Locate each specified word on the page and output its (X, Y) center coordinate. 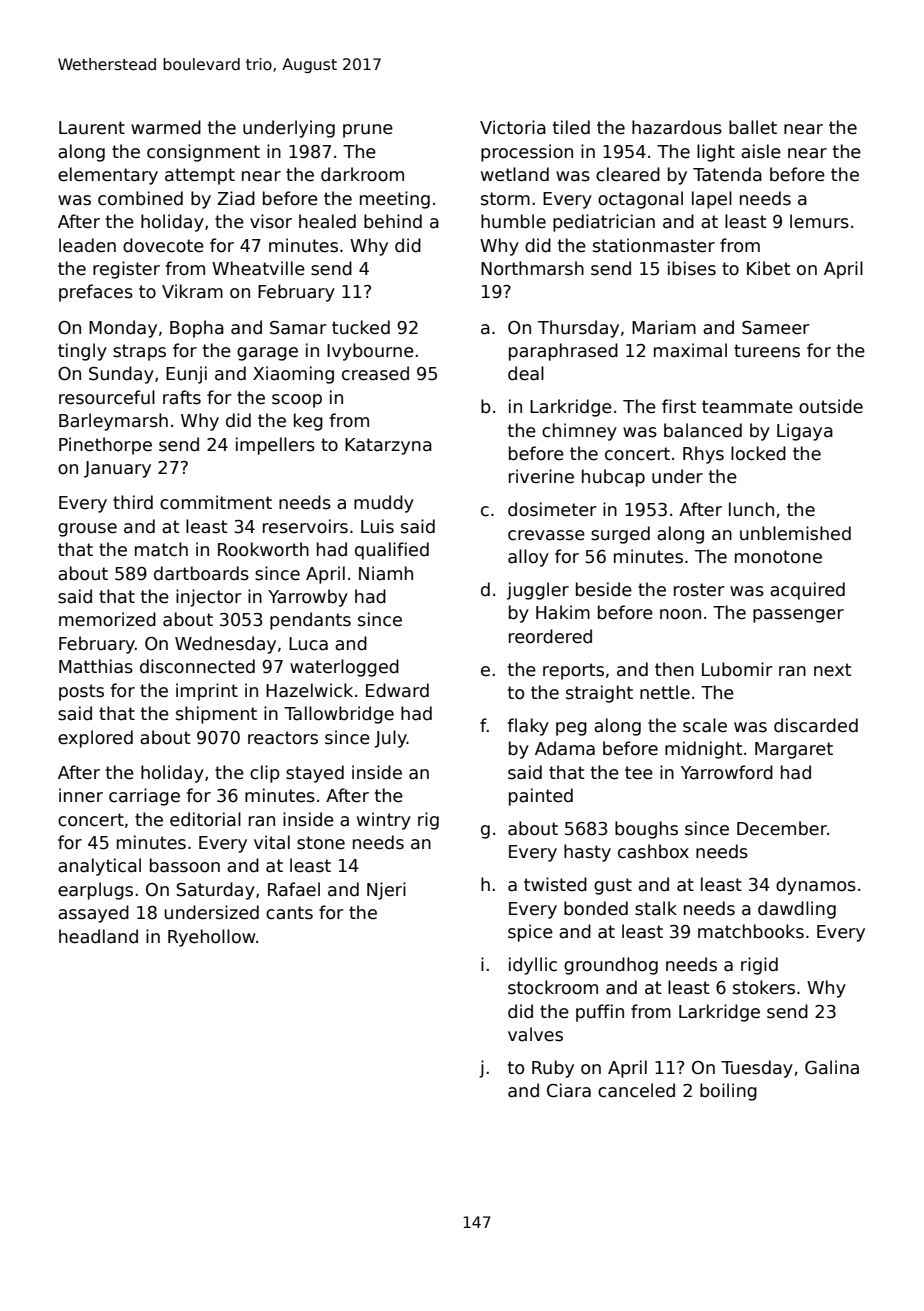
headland (98, 936)
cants (289, 913)
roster (699, 590)
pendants (310, 621)
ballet (753, 127)
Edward (397, 690)
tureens (767, 351)
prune (368, 131)
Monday (123, 329)
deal (526, 373)
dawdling (797, 910)
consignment (203, 153)
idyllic (533, 966)
